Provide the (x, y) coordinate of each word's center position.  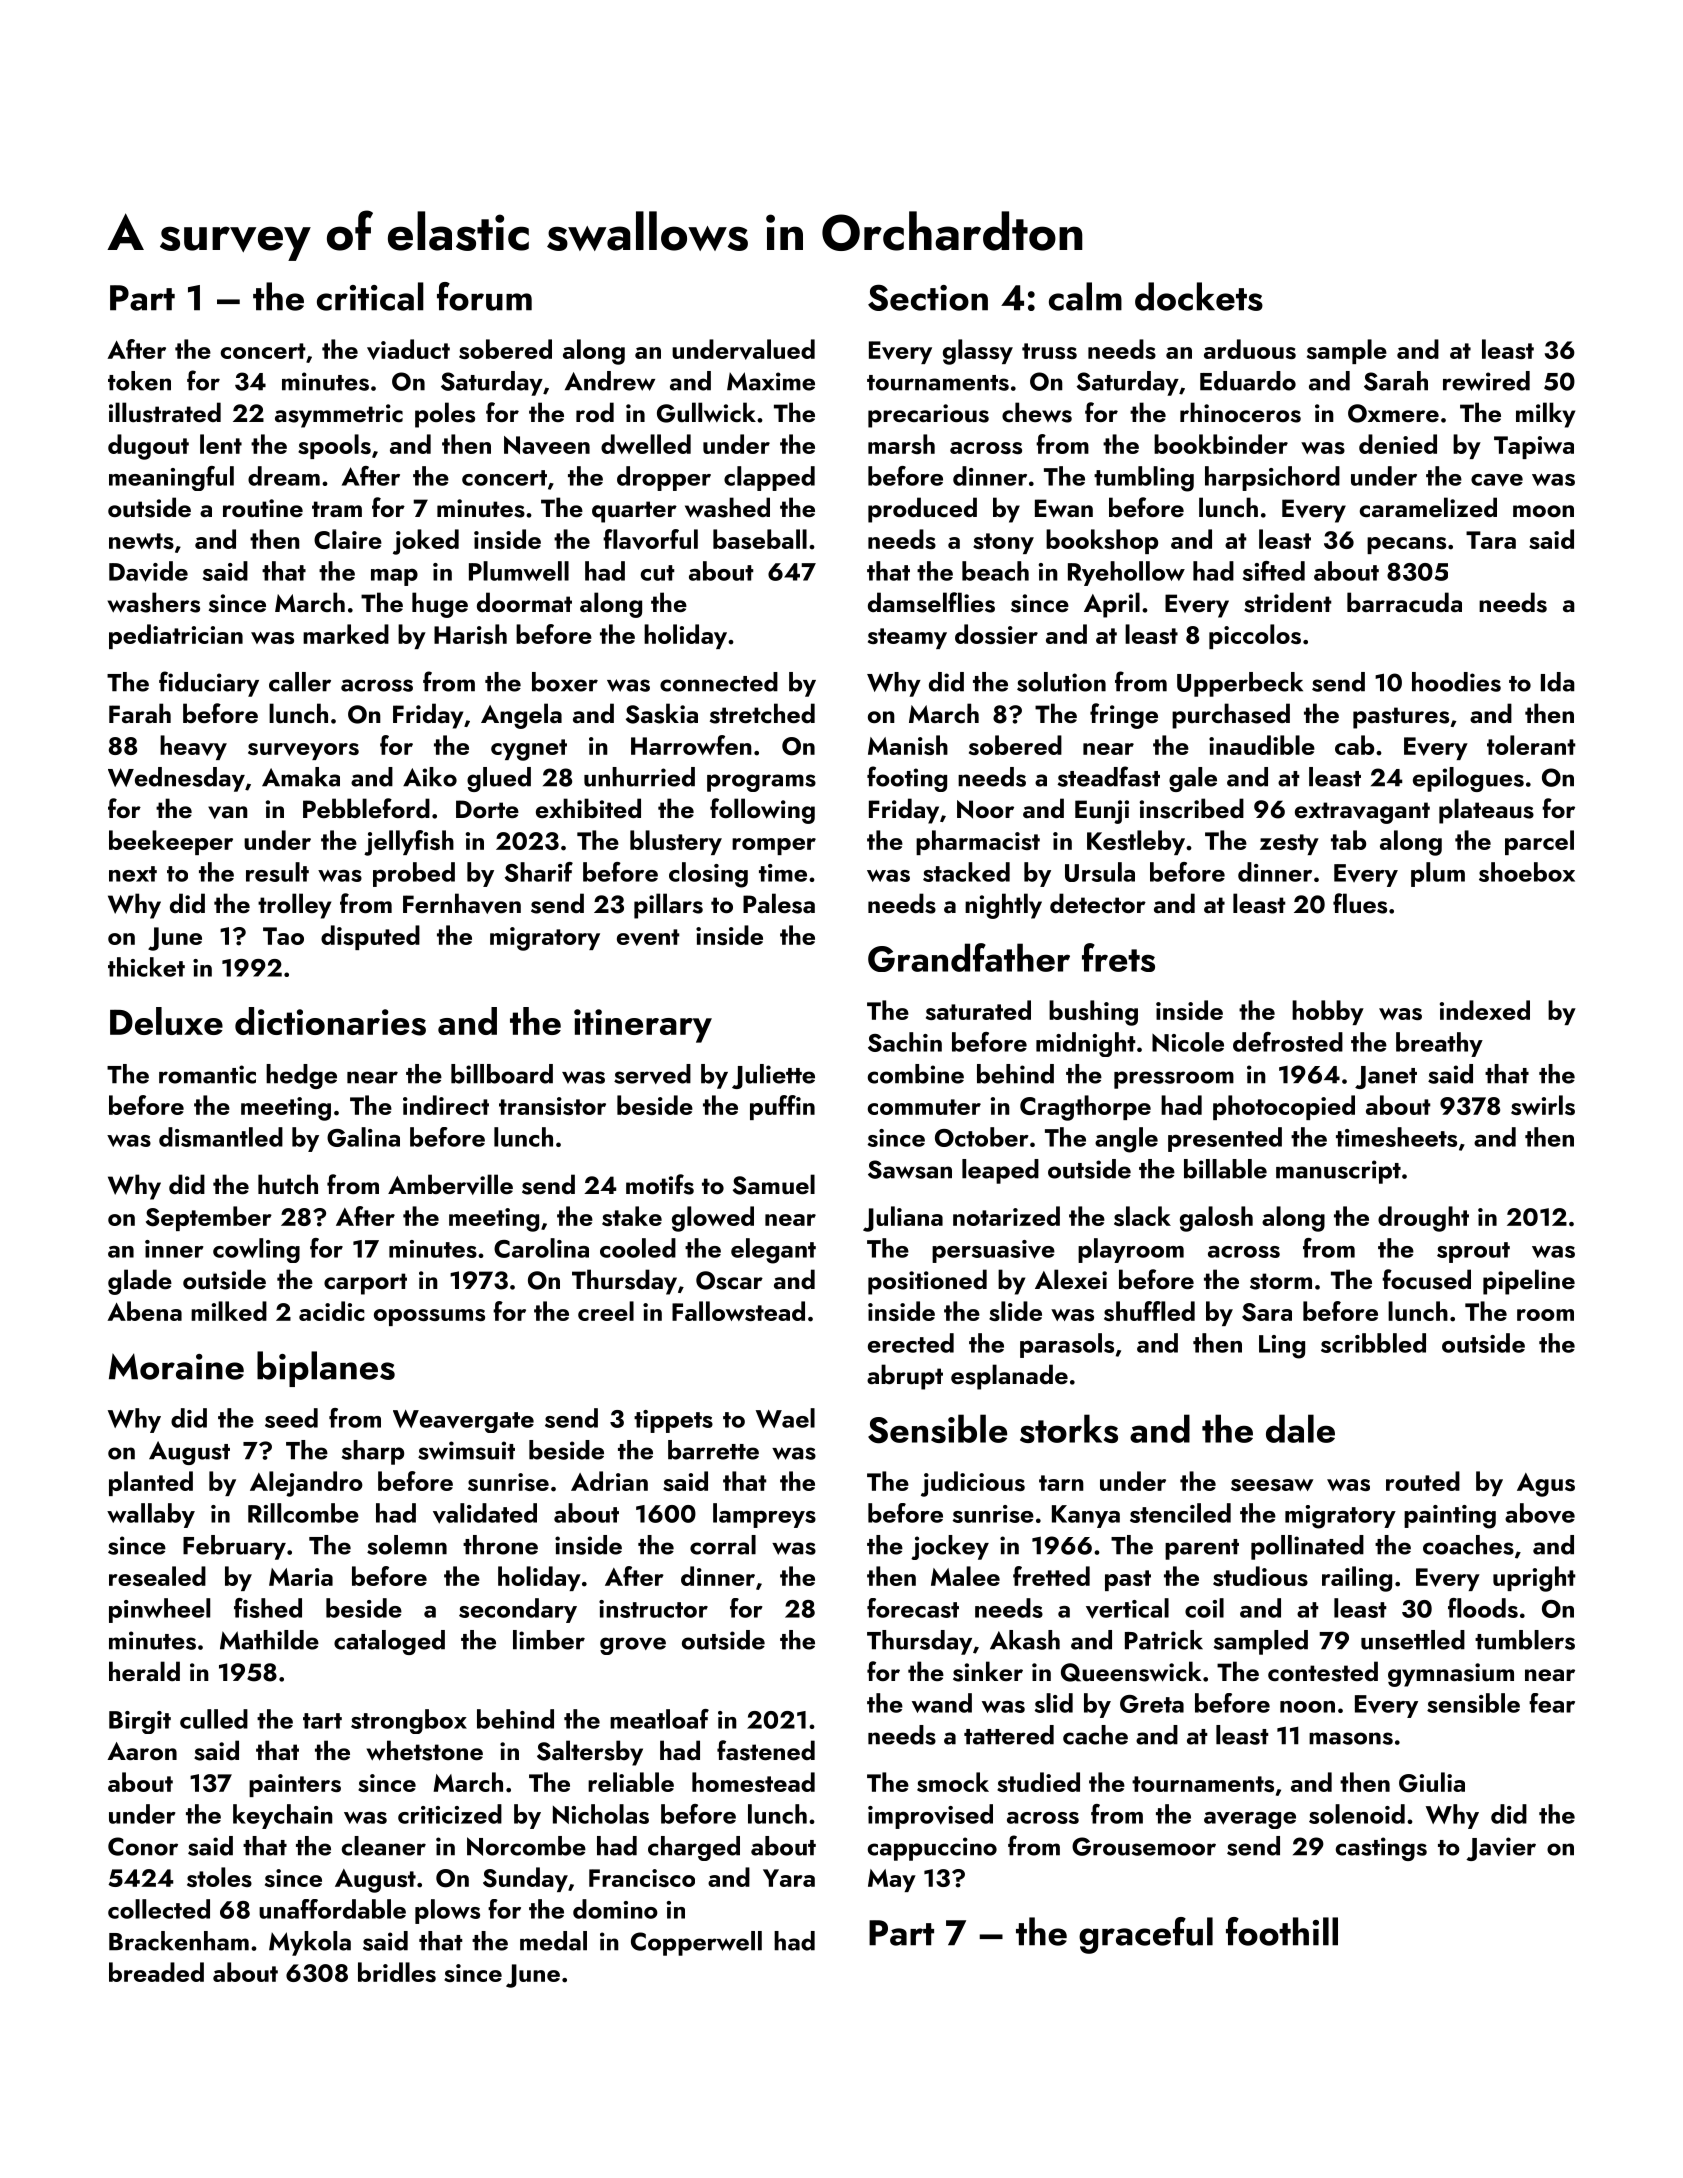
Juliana (903, 1219)
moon (1543, 511)
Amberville (450, 1184)
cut (658, 573)
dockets (1199, 296)
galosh (1216, 1219)
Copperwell (696, 1943)
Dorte (487, 809)
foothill (1282, 1931)
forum (484, 296)
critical (370, 296)
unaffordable (332, 1909)
